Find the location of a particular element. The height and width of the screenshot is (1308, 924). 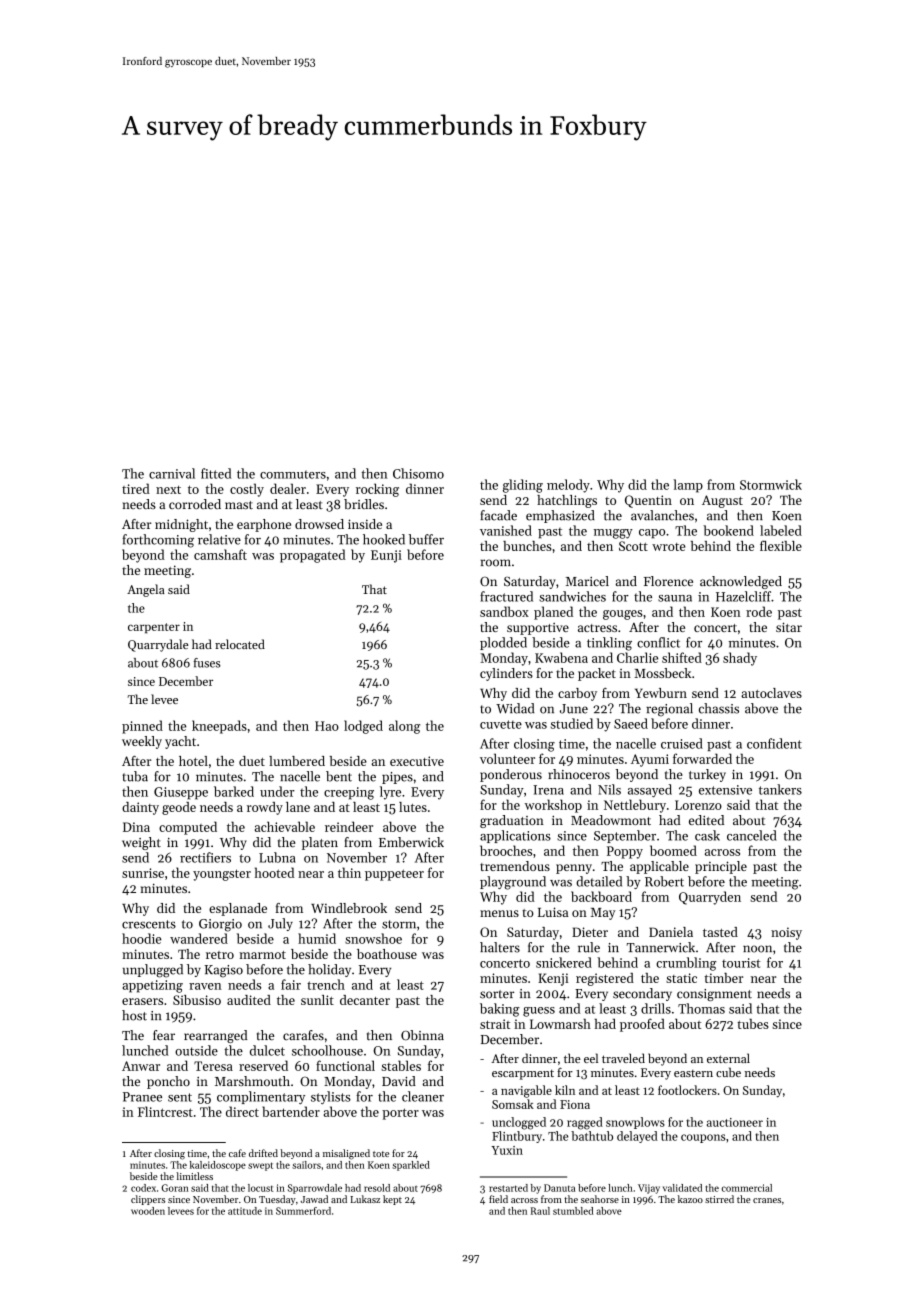

avalanches is located at coordinates (662, 515).
